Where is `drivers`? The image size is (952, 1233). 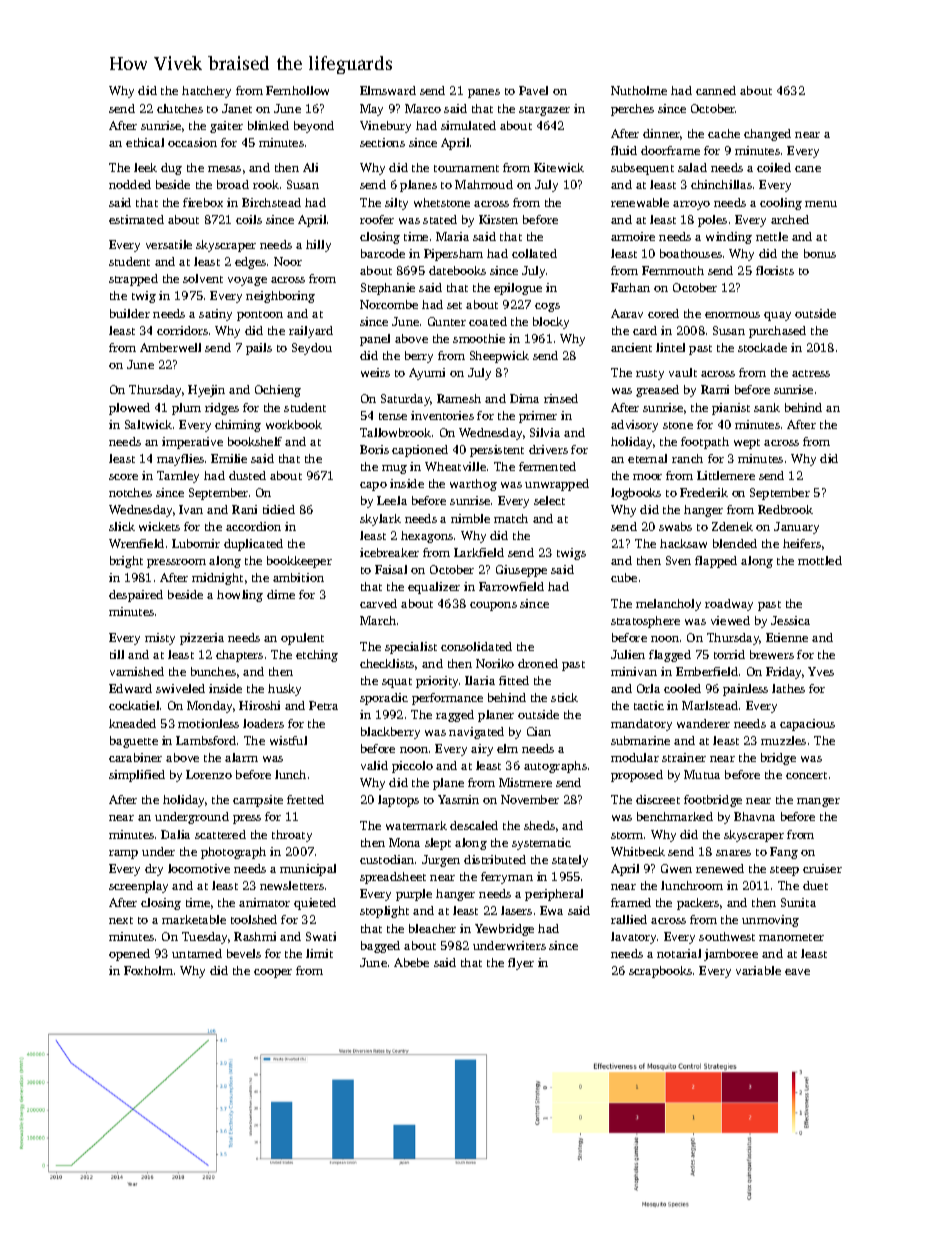 drivers is located at coordinates (548, 449).
